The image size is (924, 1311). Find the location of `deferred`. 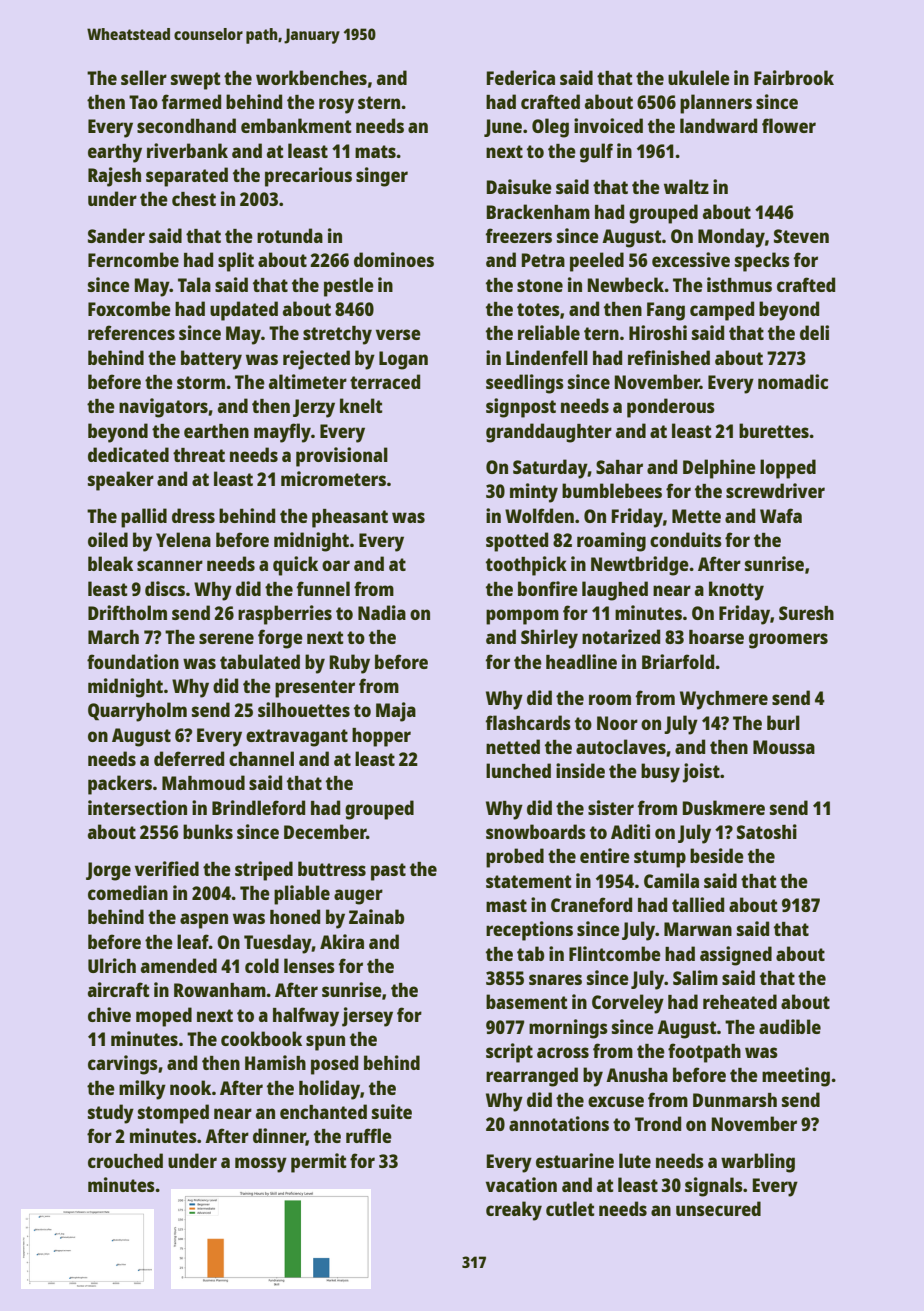

deferred is located at coordinates (189, 758).
